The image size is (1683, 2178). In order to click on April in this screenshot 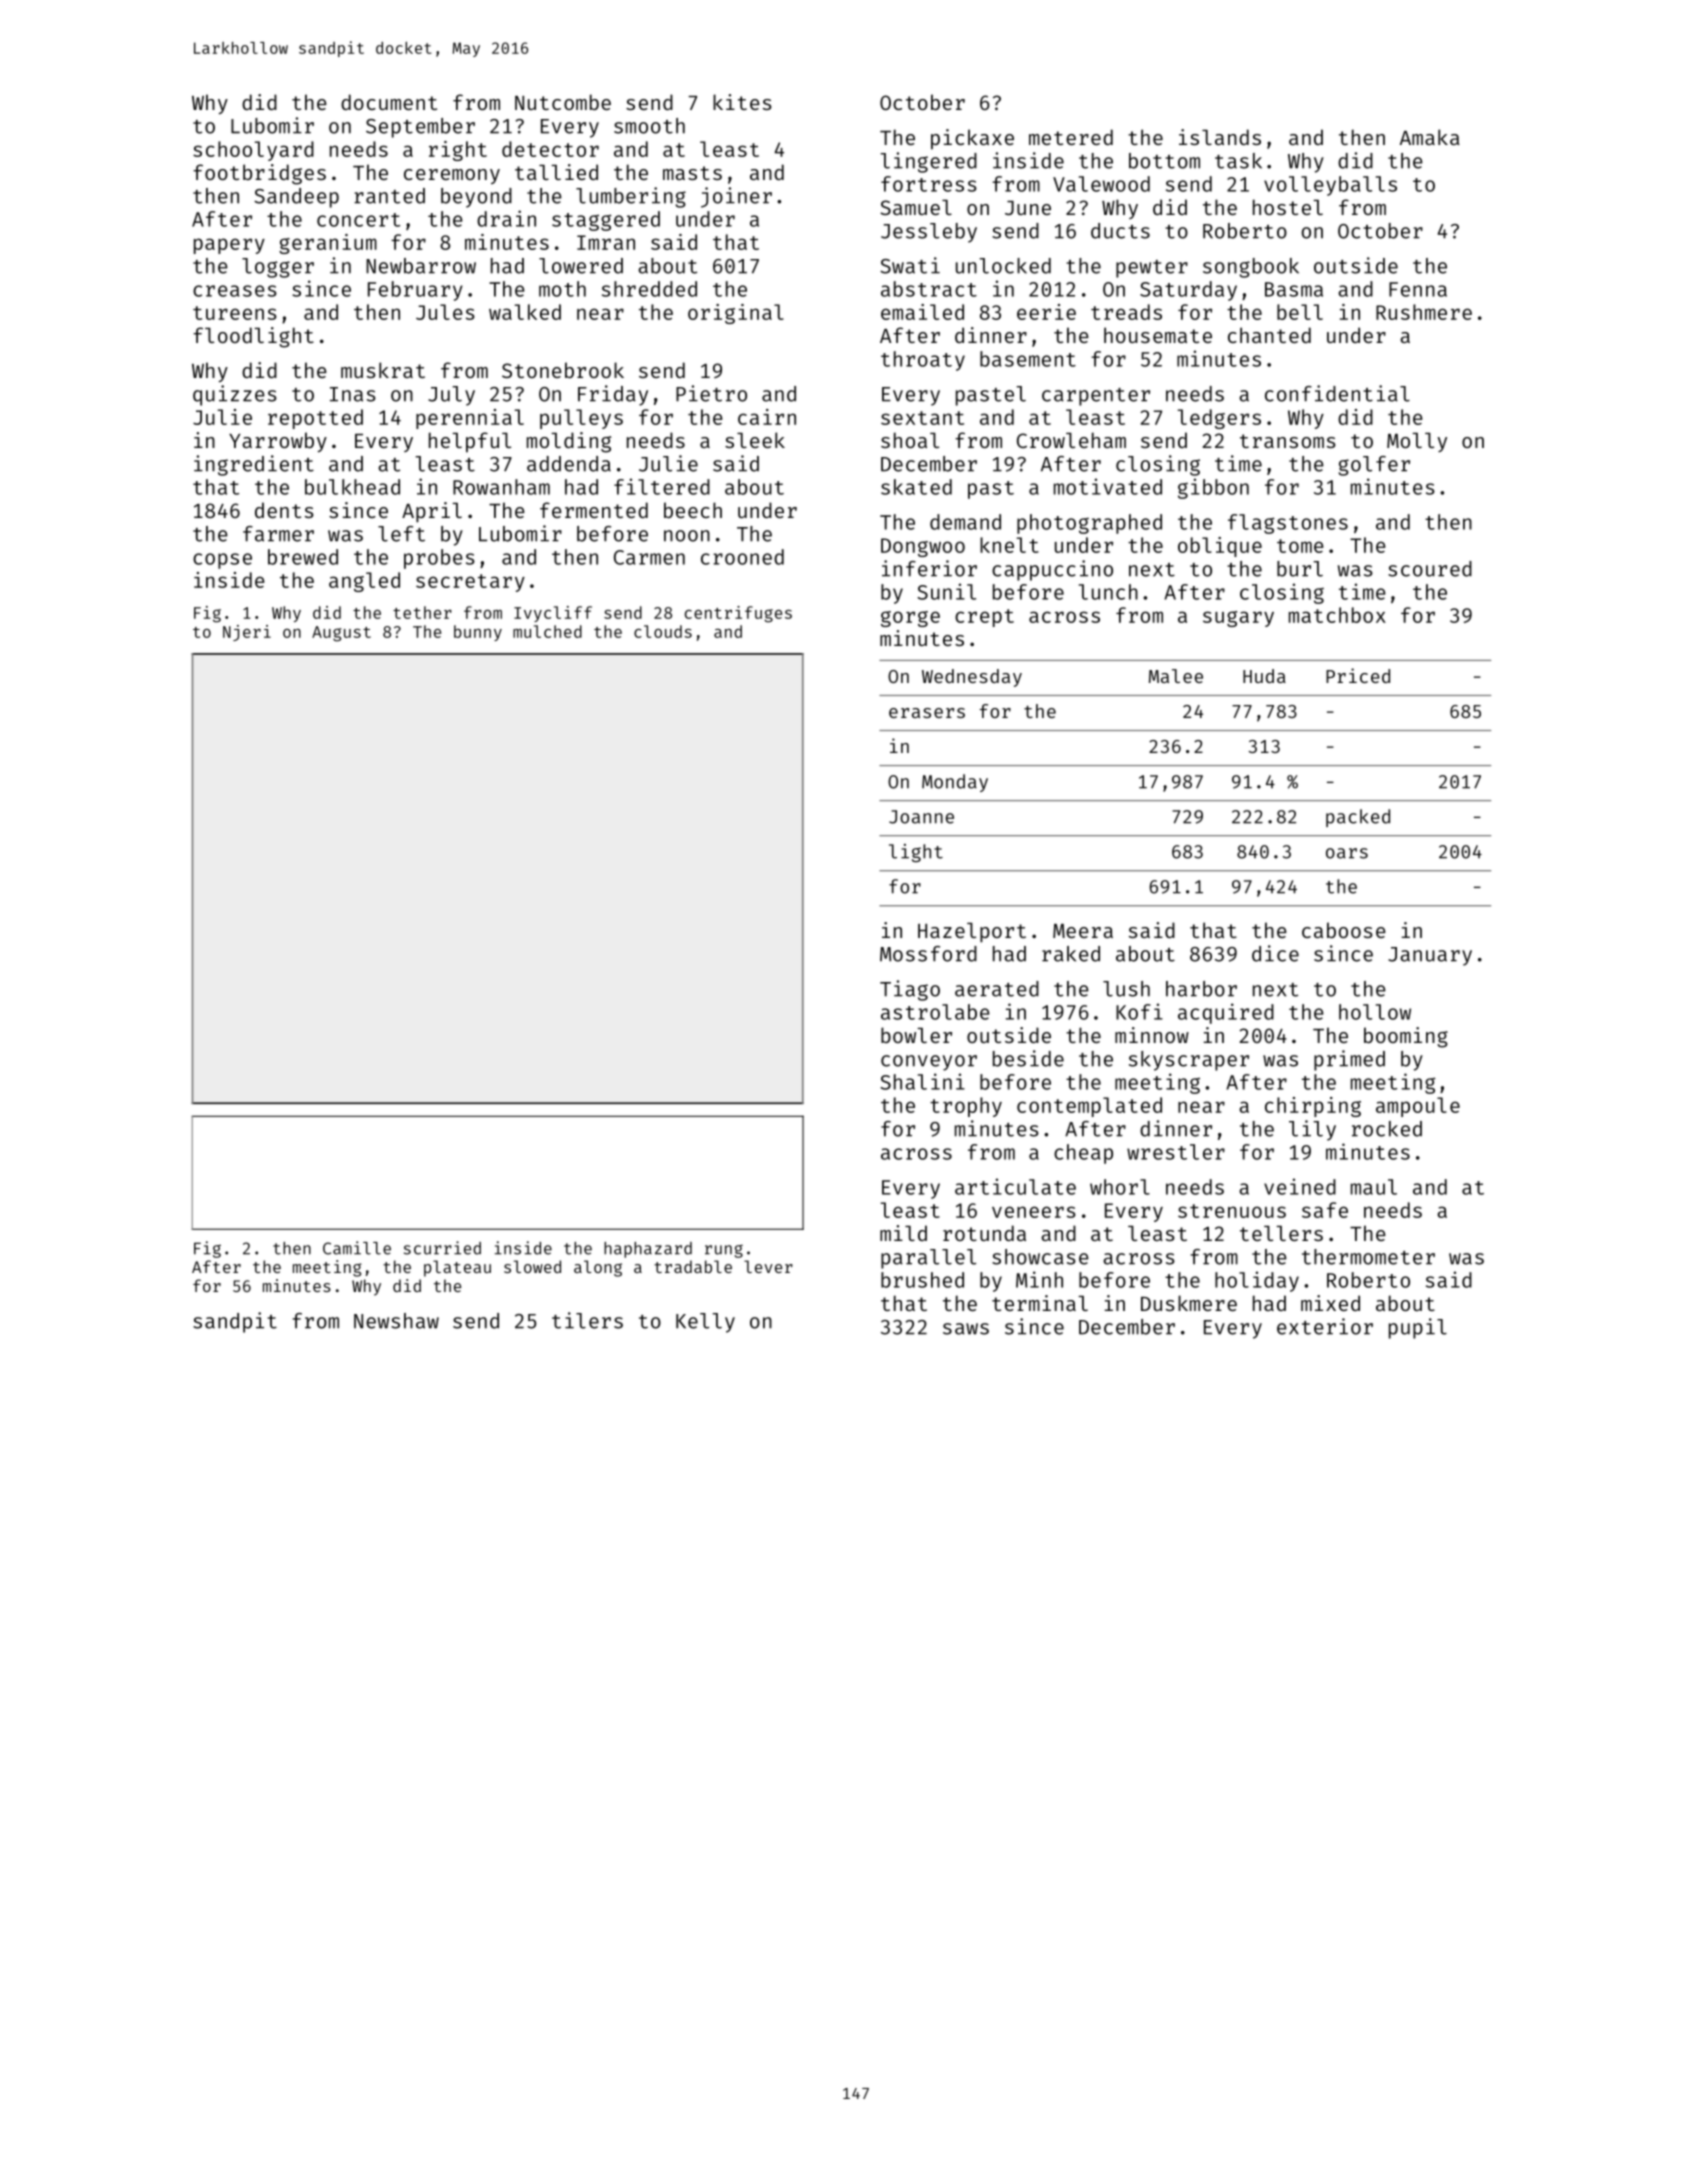, I will do `click(432, 512)`.
